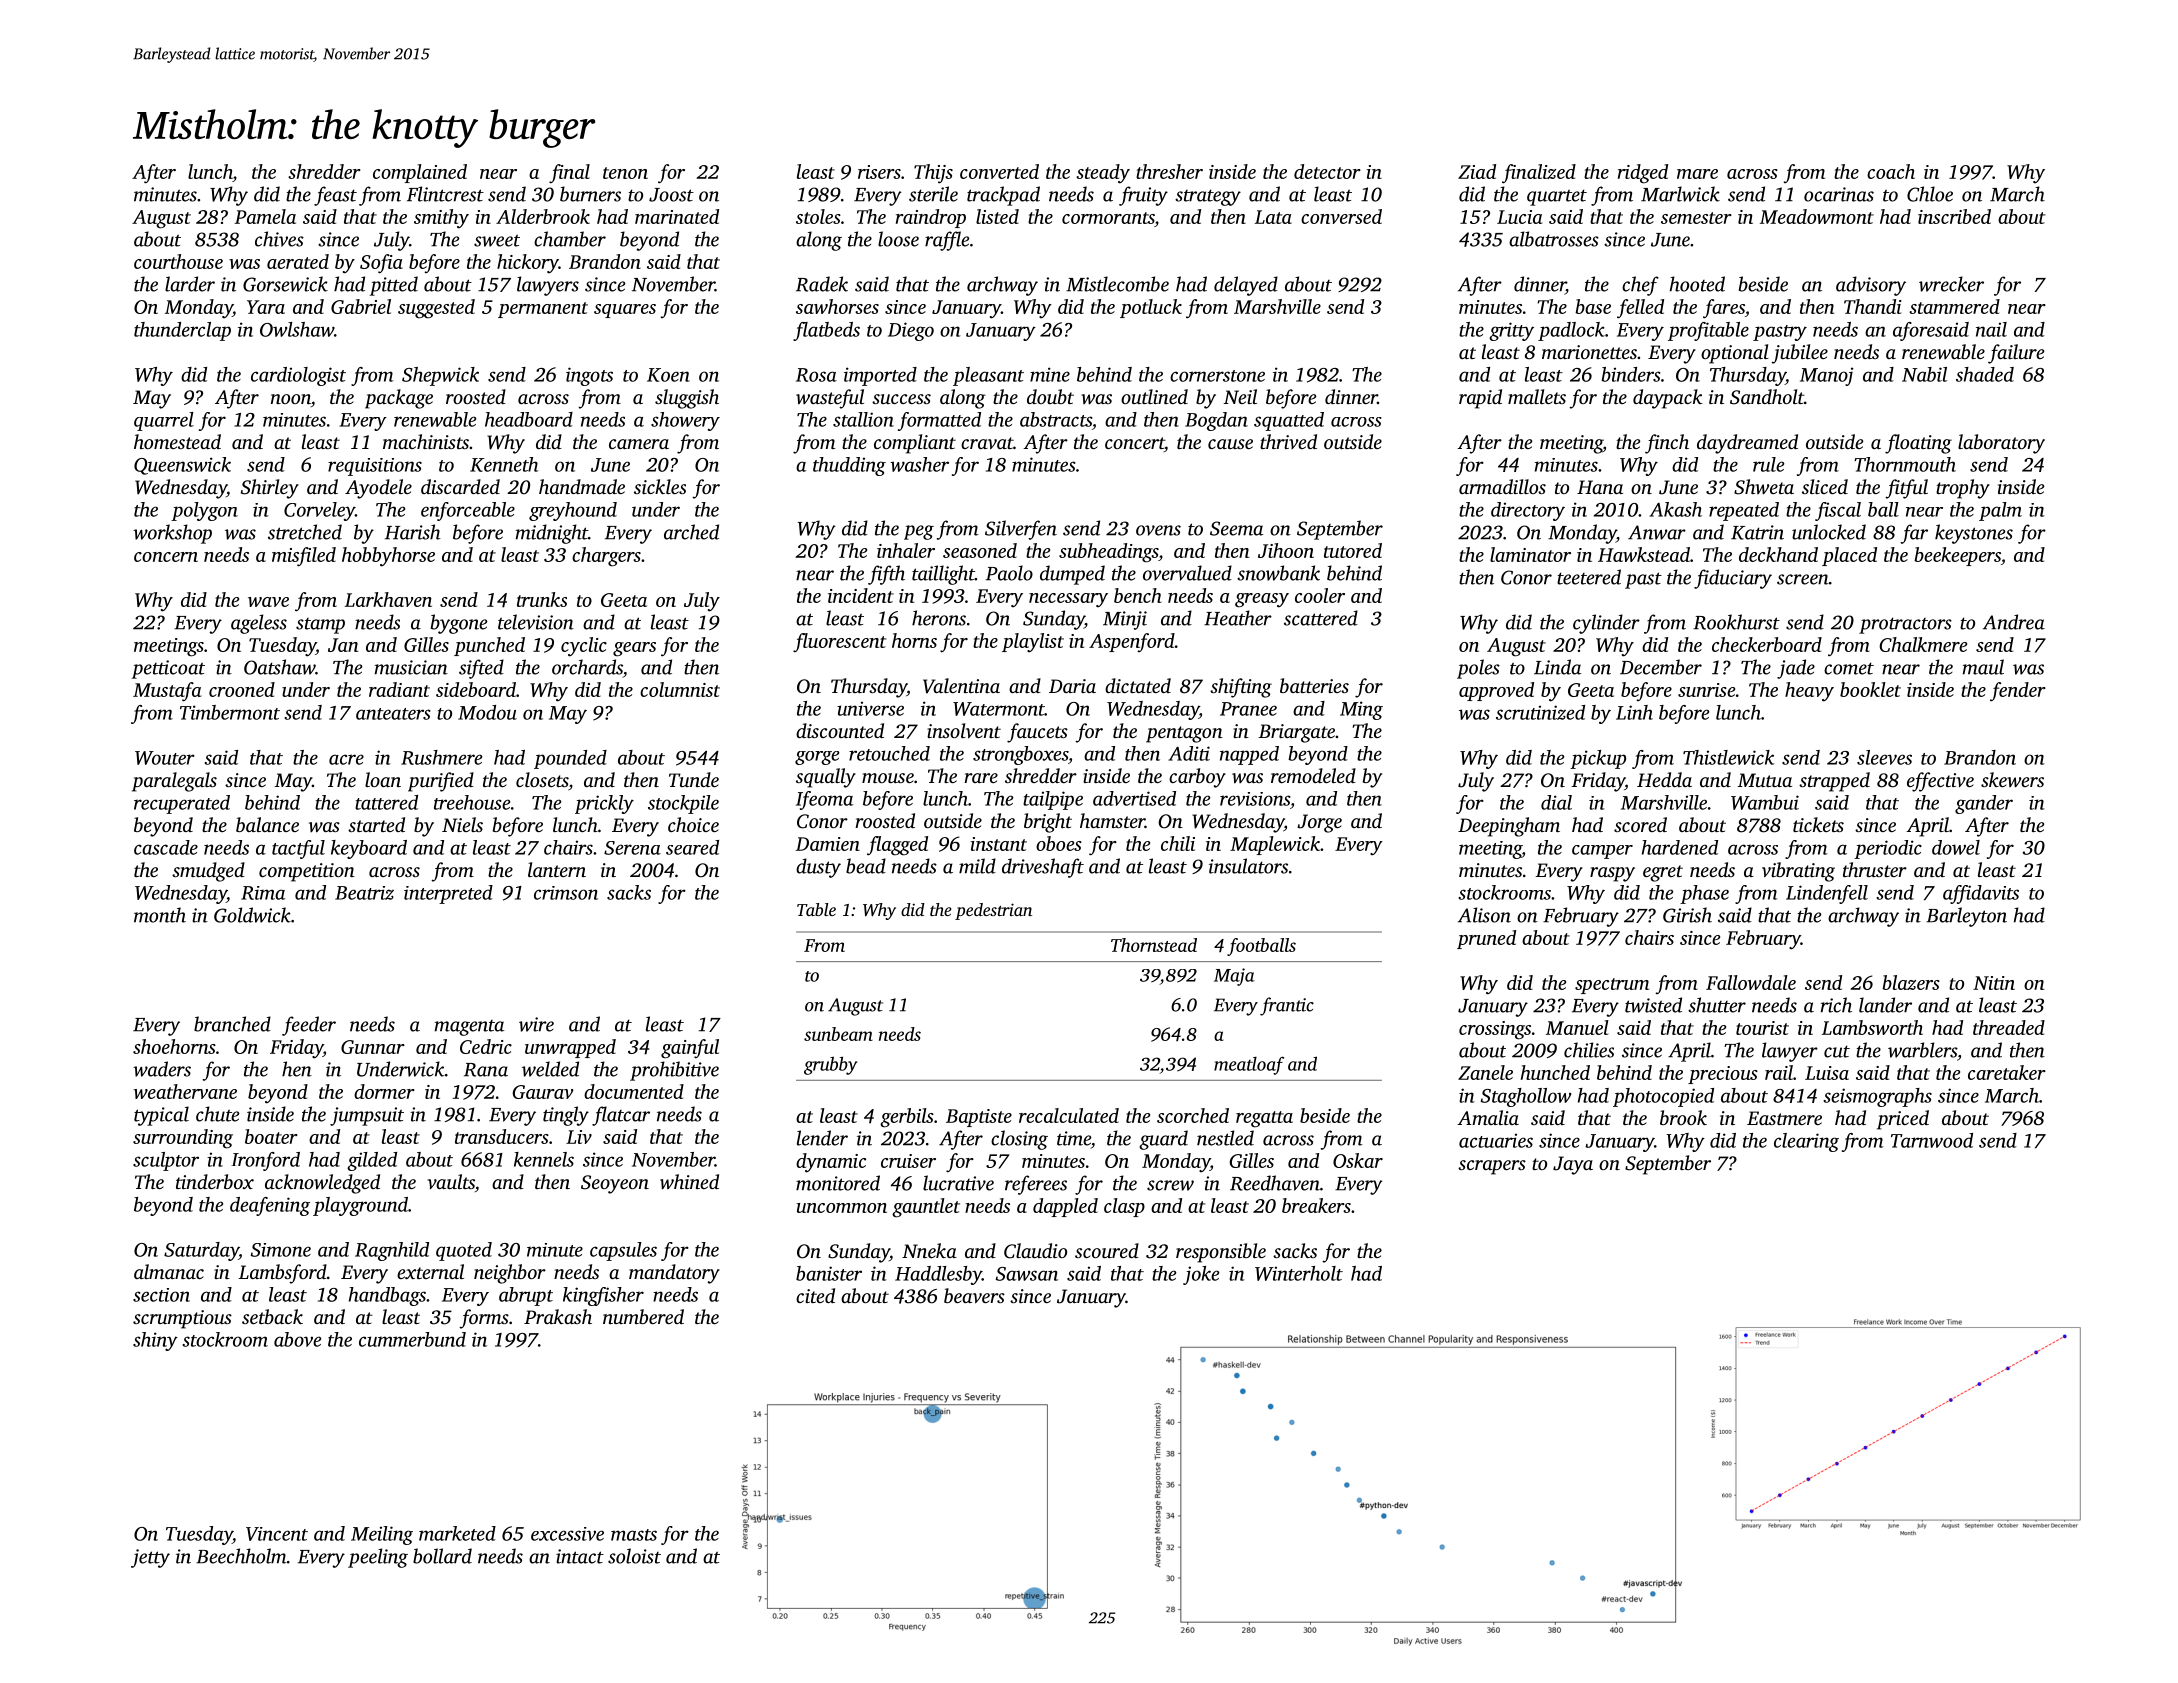 This document has height=1683, width=2178. What do you see at coordinates (840, 730) in the document?
I see `discounted` at bounding box center [840, 730].
